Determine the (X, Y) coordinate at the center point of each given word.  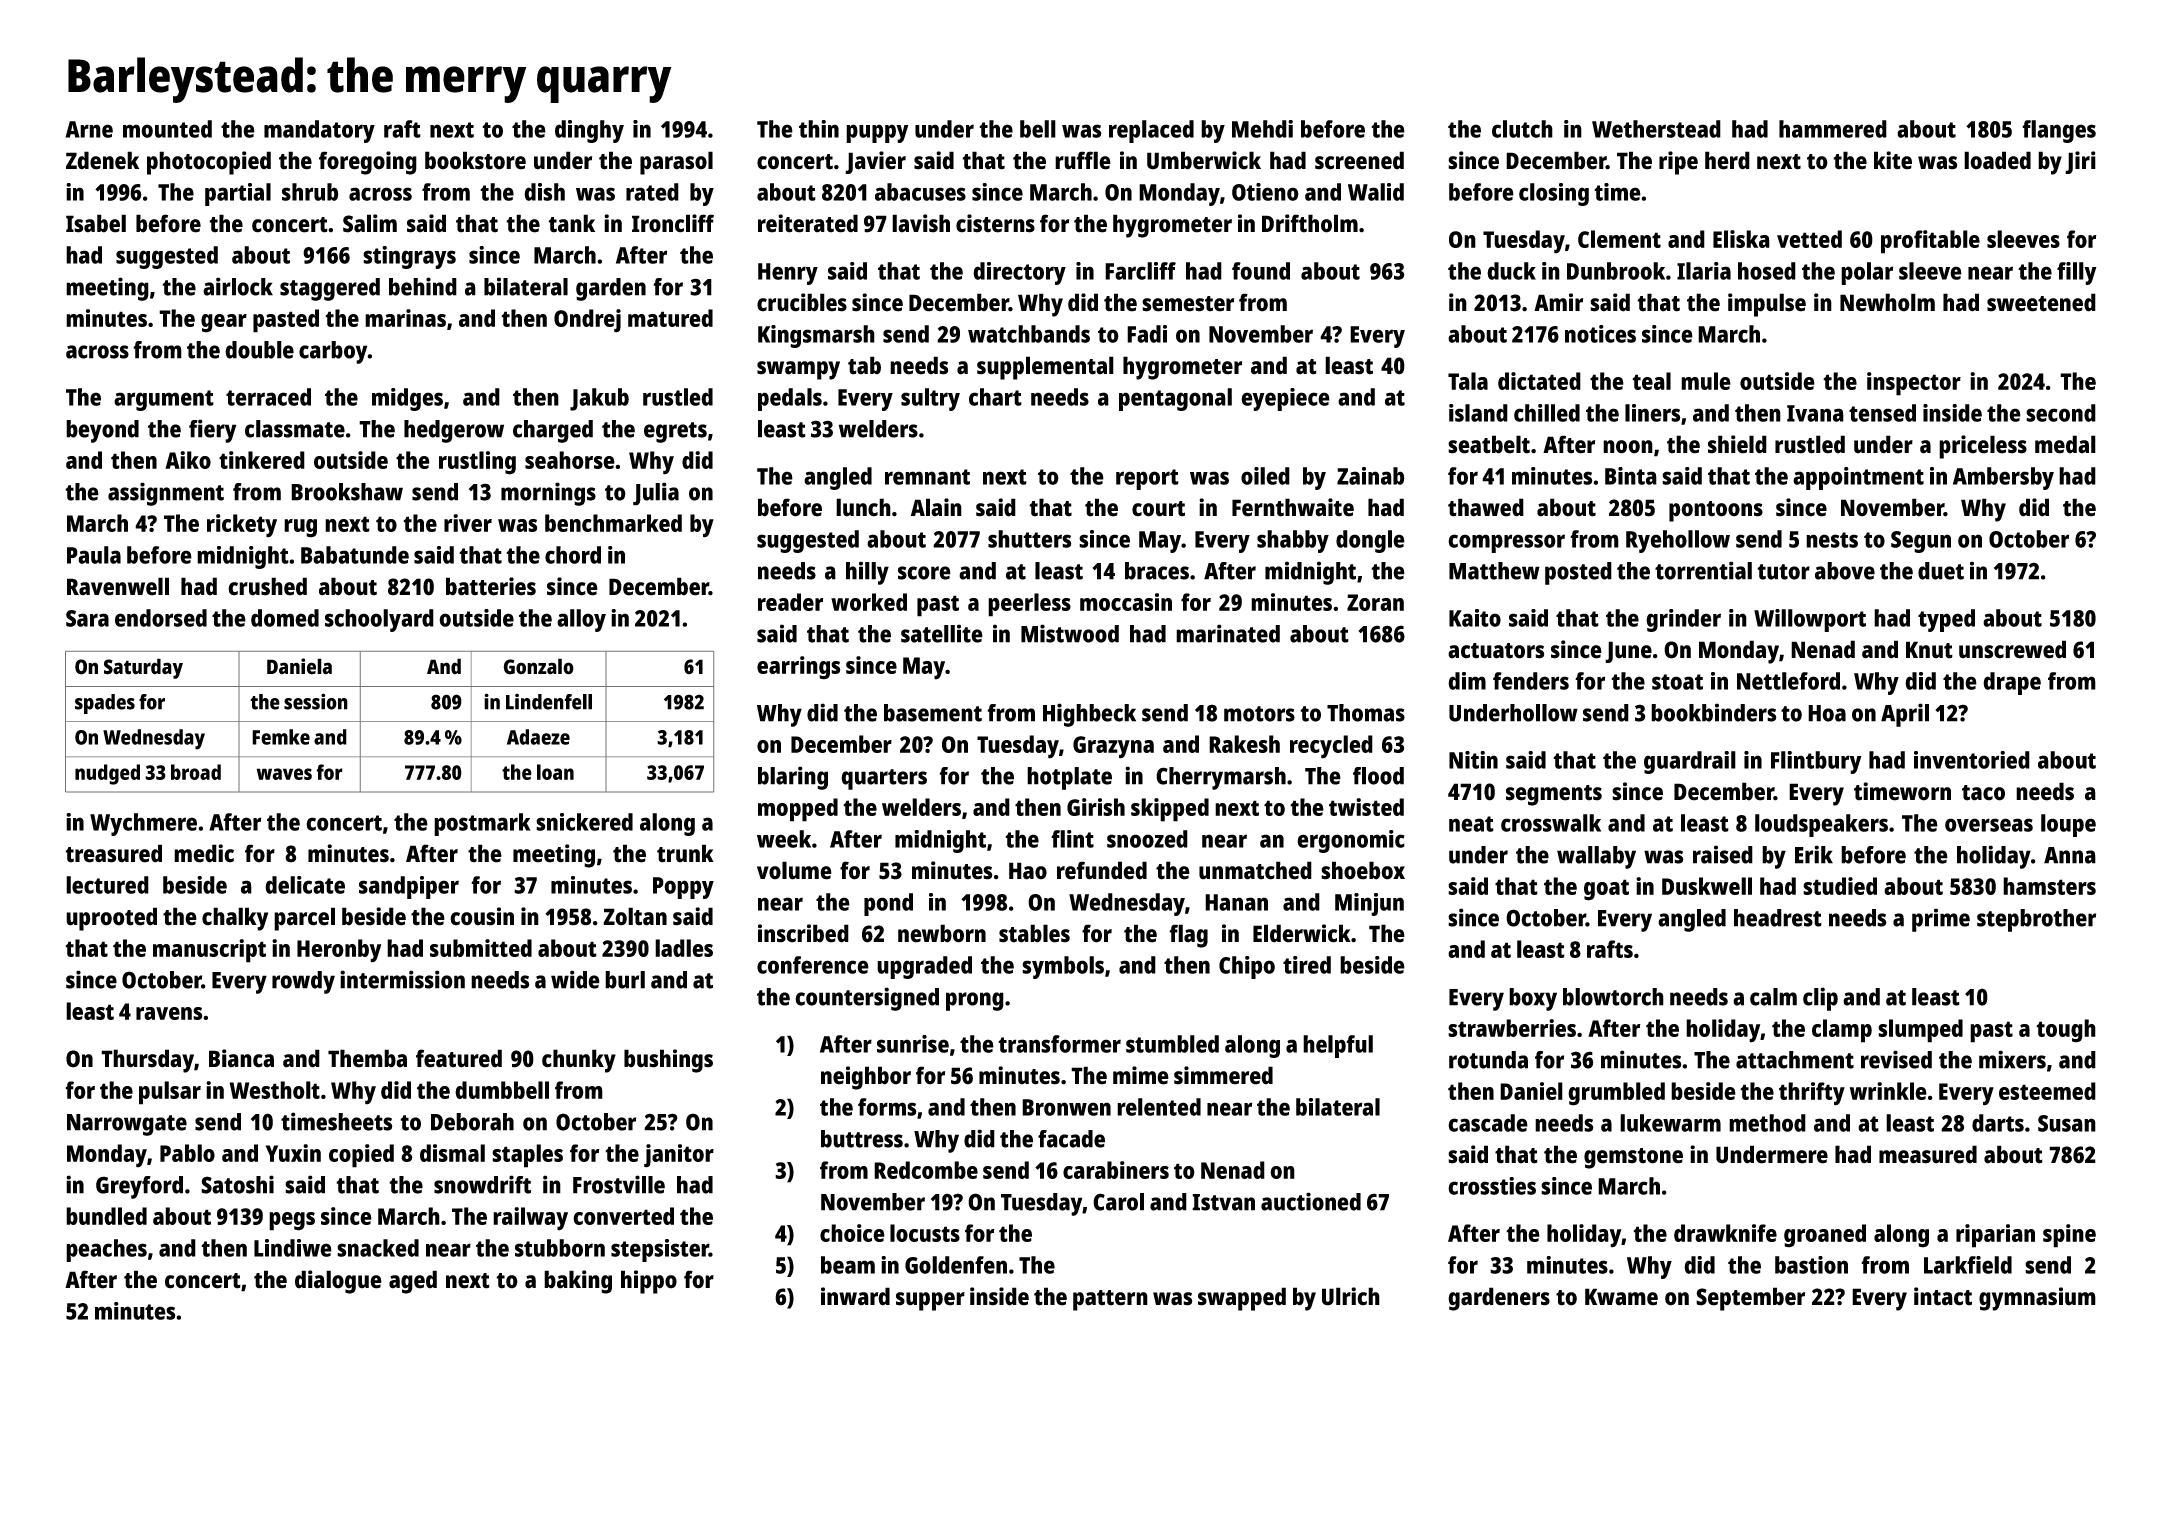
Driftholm (1310, 223)
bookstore (475, 160)
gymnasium (2037, 1299)
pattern (1110, 1300)
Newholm (1887, 302)
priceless (1983, 447)
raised (1723, 854)
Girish (1096, 807)
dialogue (338, 1282)
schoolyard (379, 620)
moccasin (1126, 602)
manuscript (209, 951)
